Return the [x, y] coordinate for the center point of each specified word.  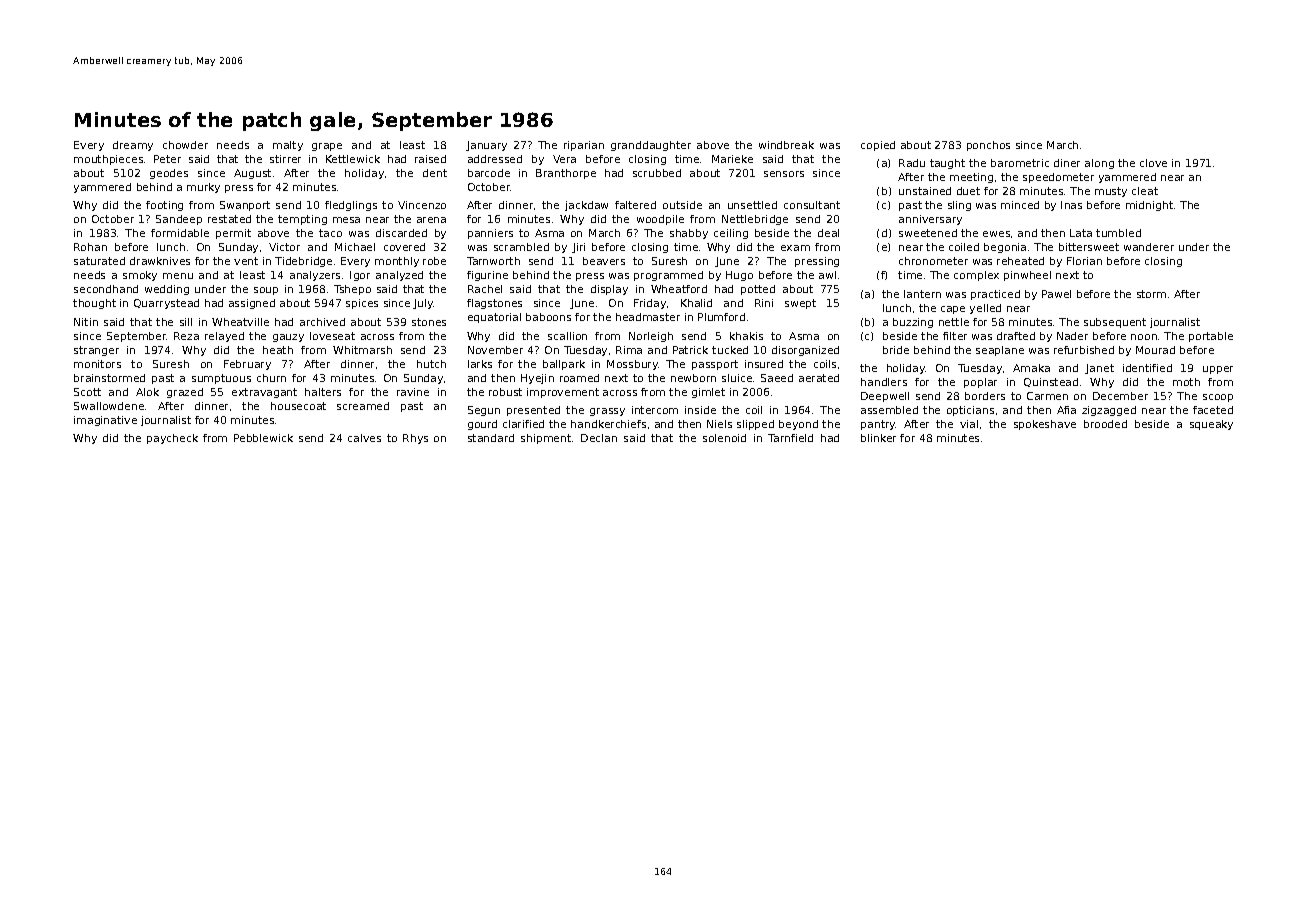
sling [959, 206]
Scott [87, 392]
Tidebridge [303, 262]
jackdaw [586, 206]
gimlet [708, 393]
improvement [563, 393]
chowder [185, 145]
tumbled [1118, 233]
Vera [564, 159]
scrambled [521, 247]
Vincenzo [422, 205]
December [1120, 396]
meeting [971, 178]
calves [364, 438]
